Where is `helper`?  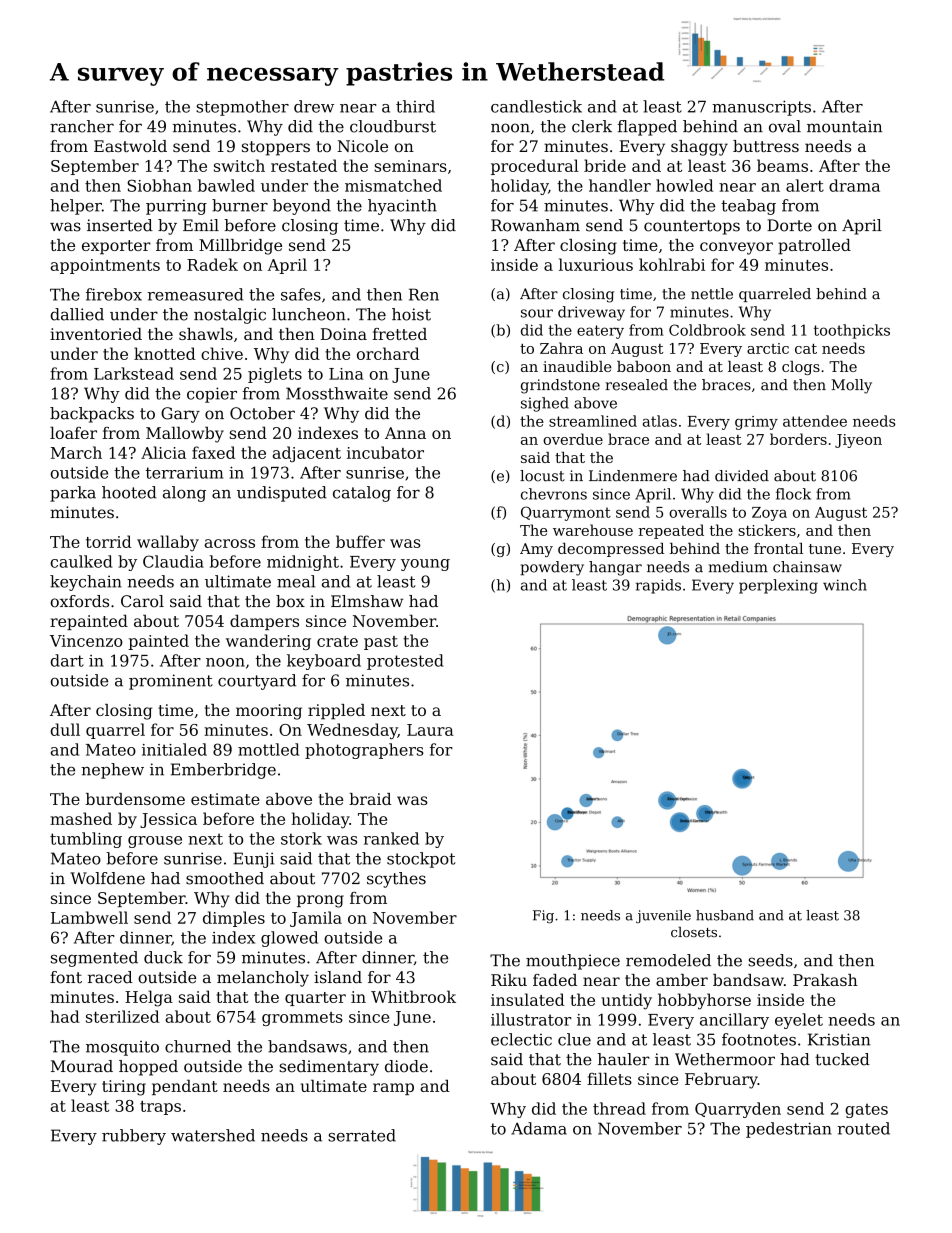
helper is located at coordinates (76, 207).
